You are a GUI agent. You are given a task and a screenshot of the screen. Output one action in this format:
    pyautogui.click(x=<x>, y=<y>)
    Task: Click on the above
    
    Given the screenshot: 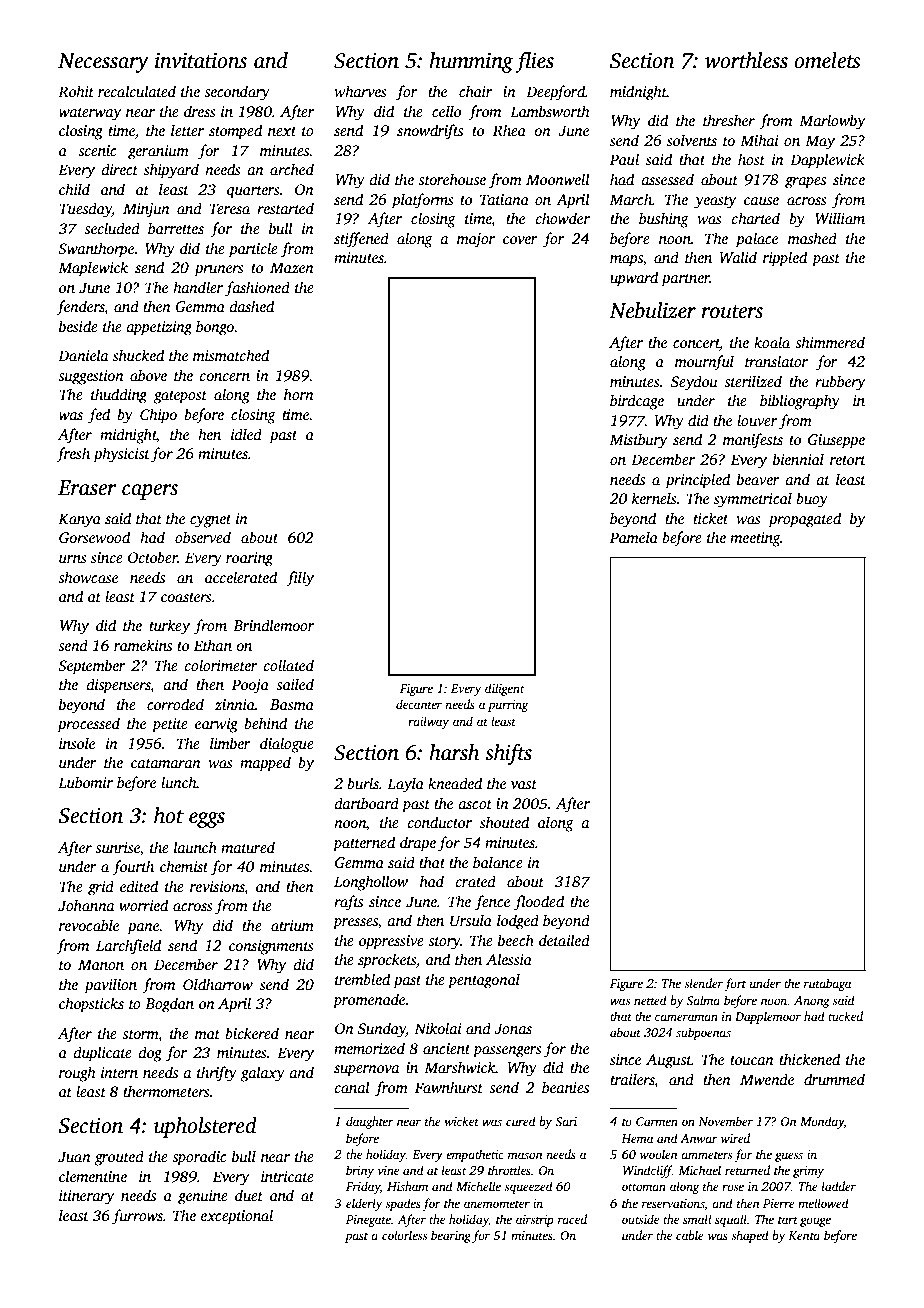 What is the action you would take?
    pyautogui.click(x=148, y=375)
